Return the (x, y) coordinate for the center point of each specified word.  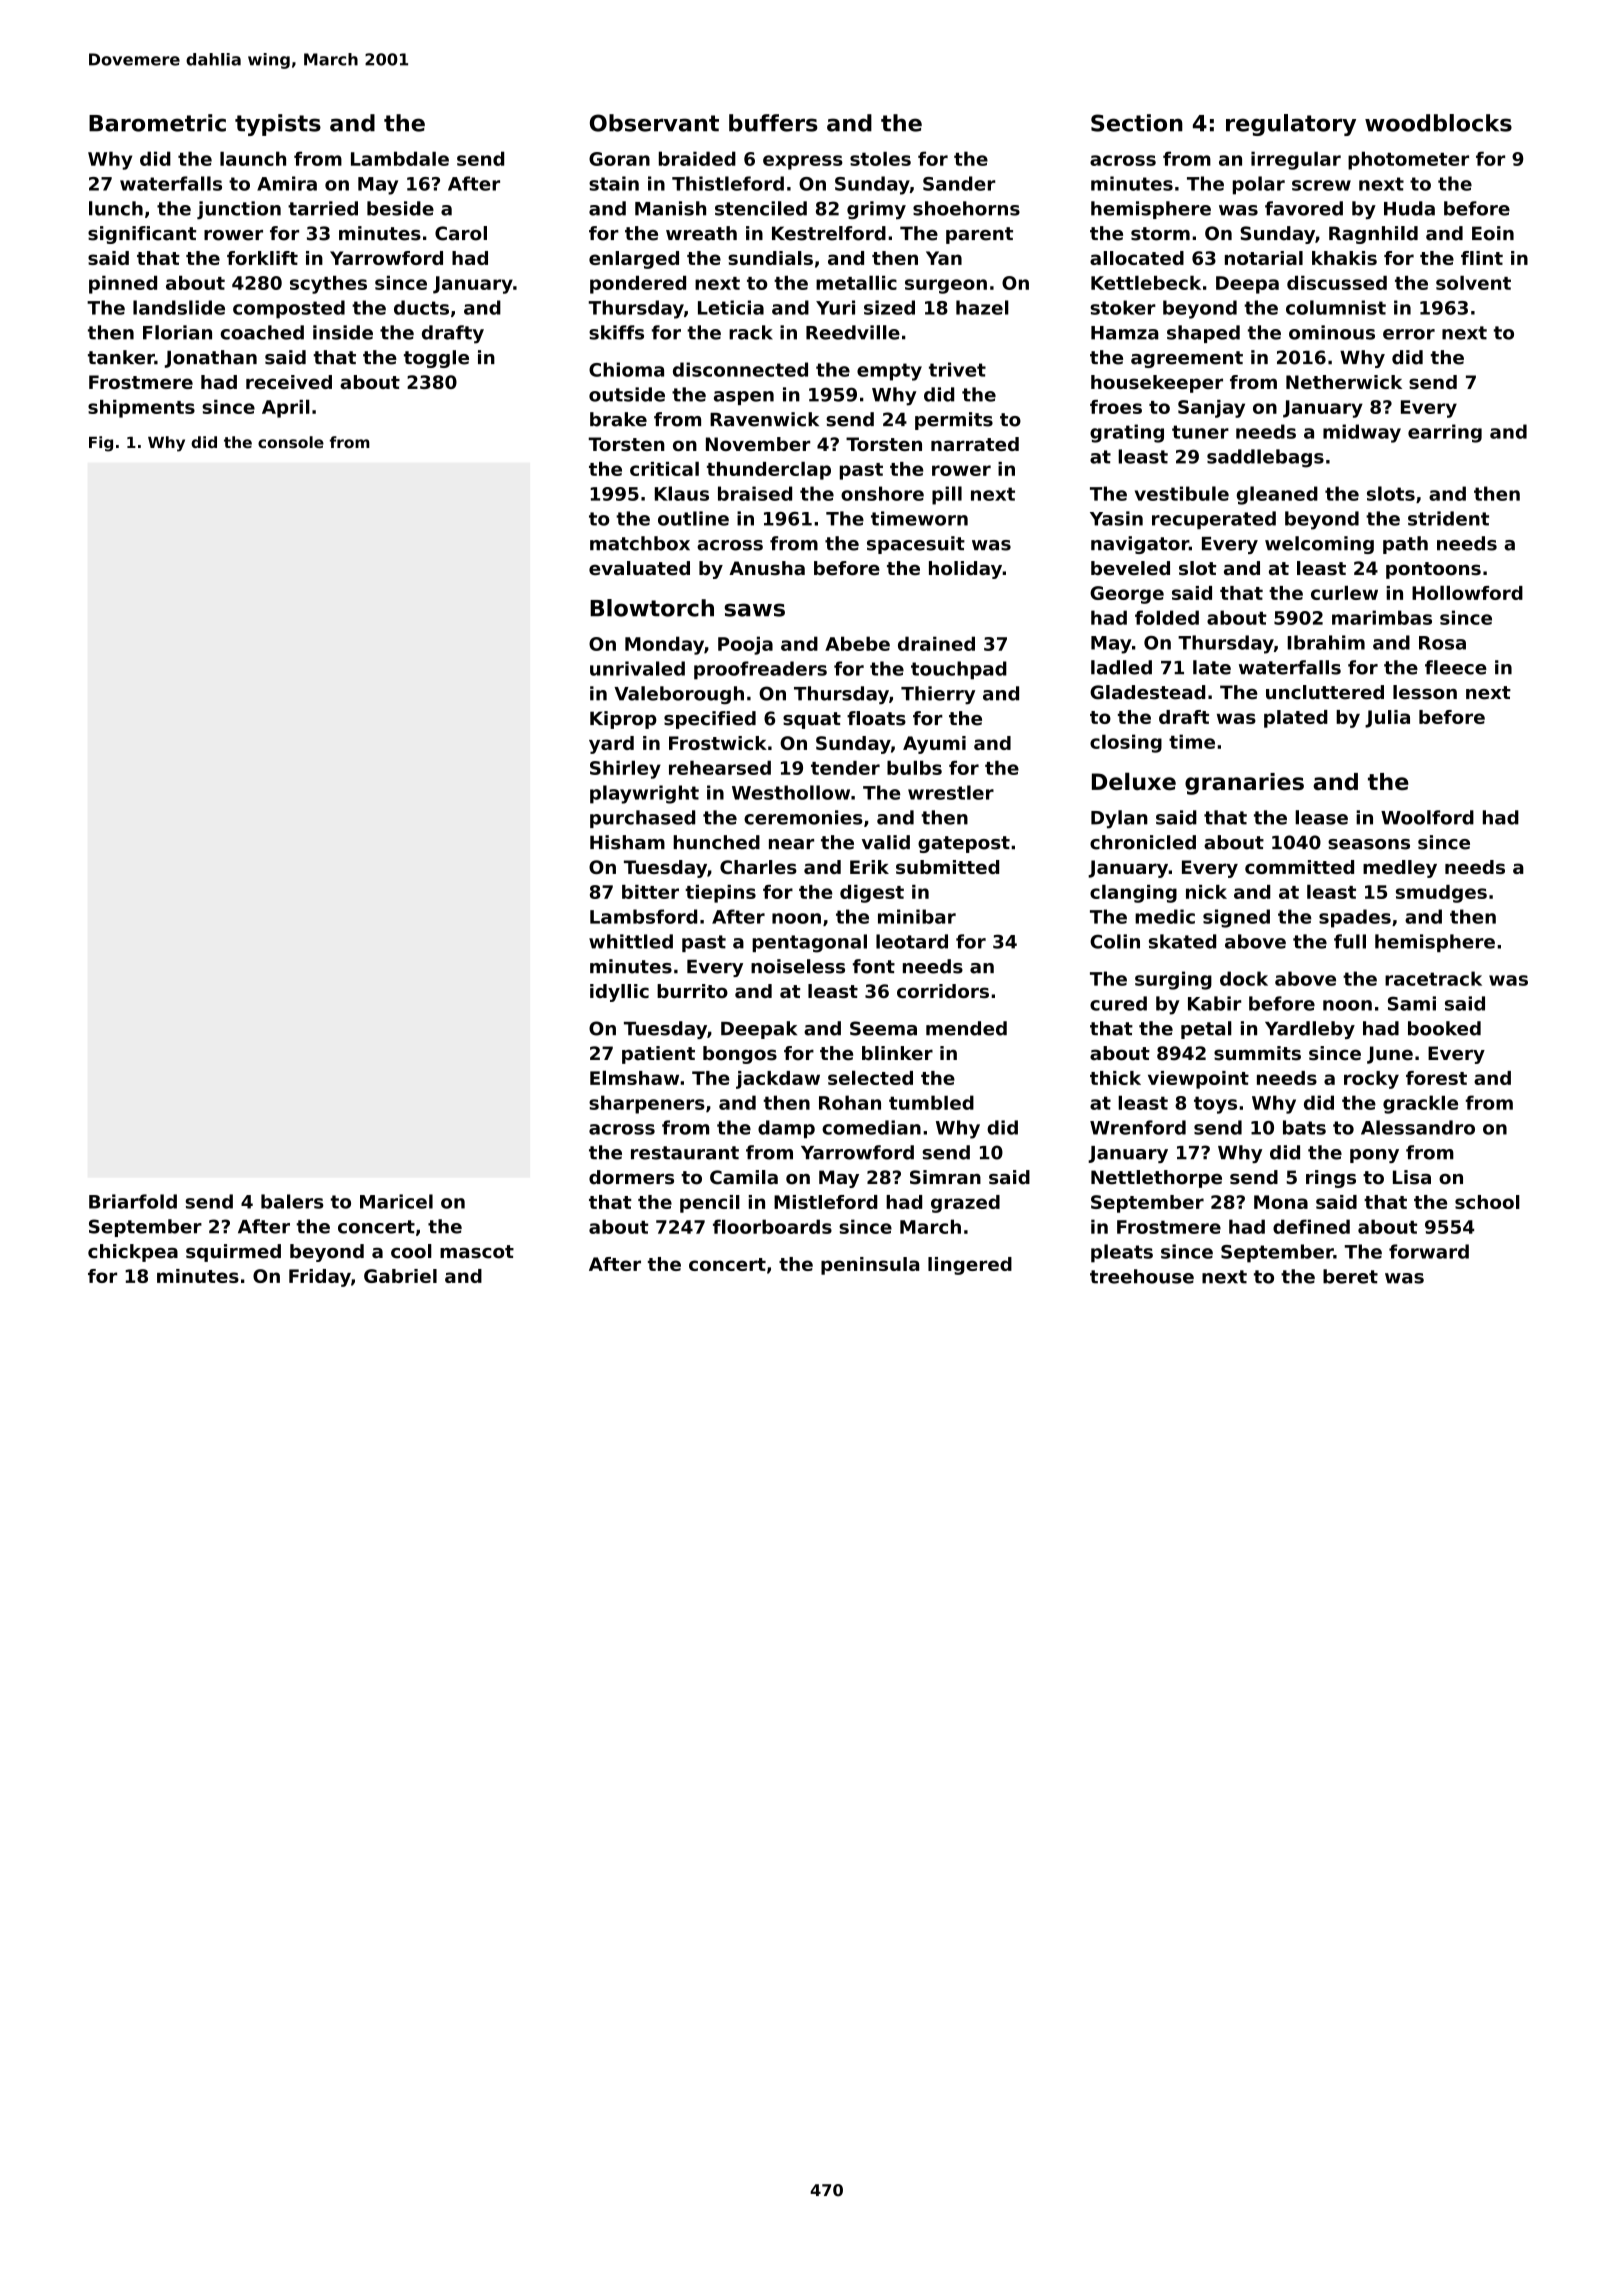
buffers (773, 123)
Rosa (1442, 643)
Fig (101, 444)
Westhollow (791, 792)
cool (411, 1251)
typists (278, 125)
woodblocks (1438, 123)
